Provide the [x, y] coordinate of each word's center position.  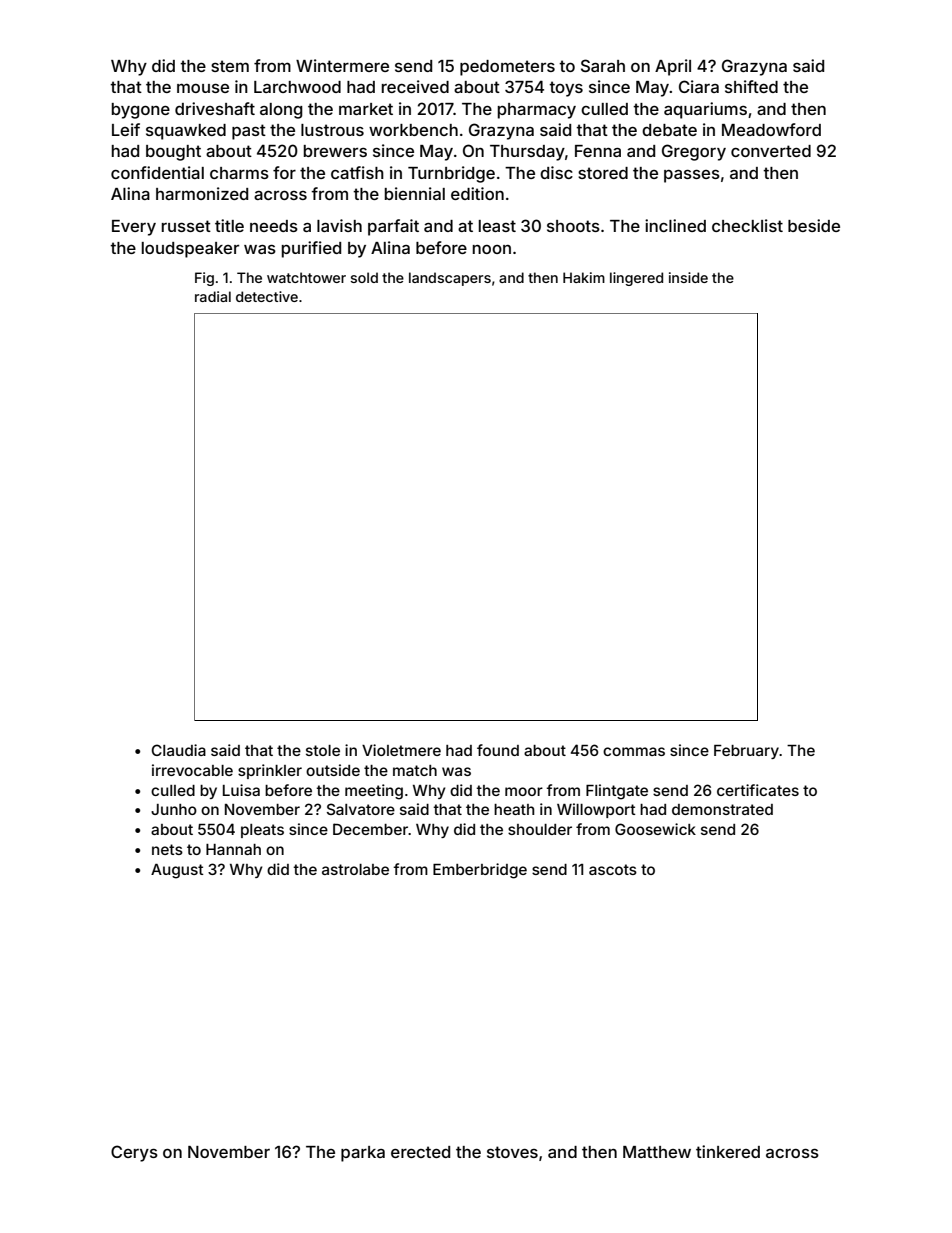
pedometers [507, 68]
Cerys [134, 1153]
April [673, 67]
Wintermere [342, 65]
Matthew [657, 1152]
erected [420, 1152]
